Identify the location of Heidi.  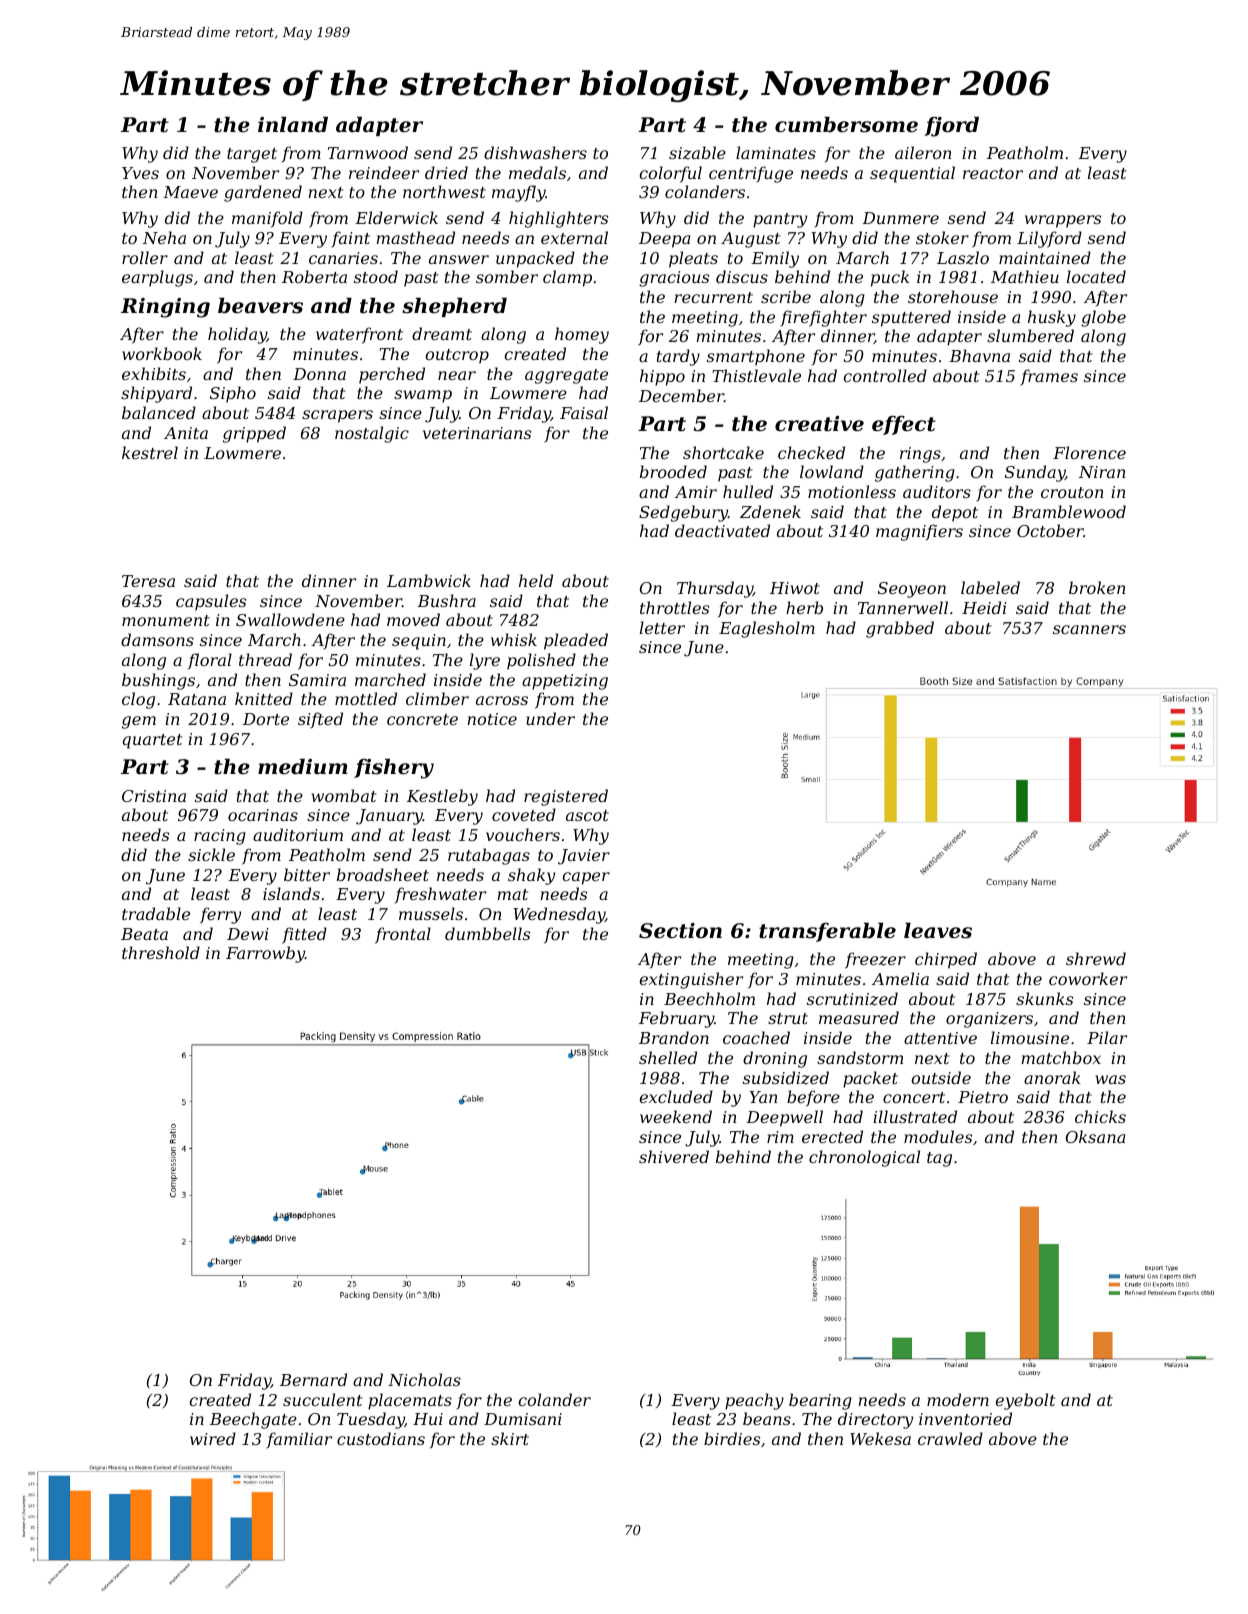
(984, 607).
